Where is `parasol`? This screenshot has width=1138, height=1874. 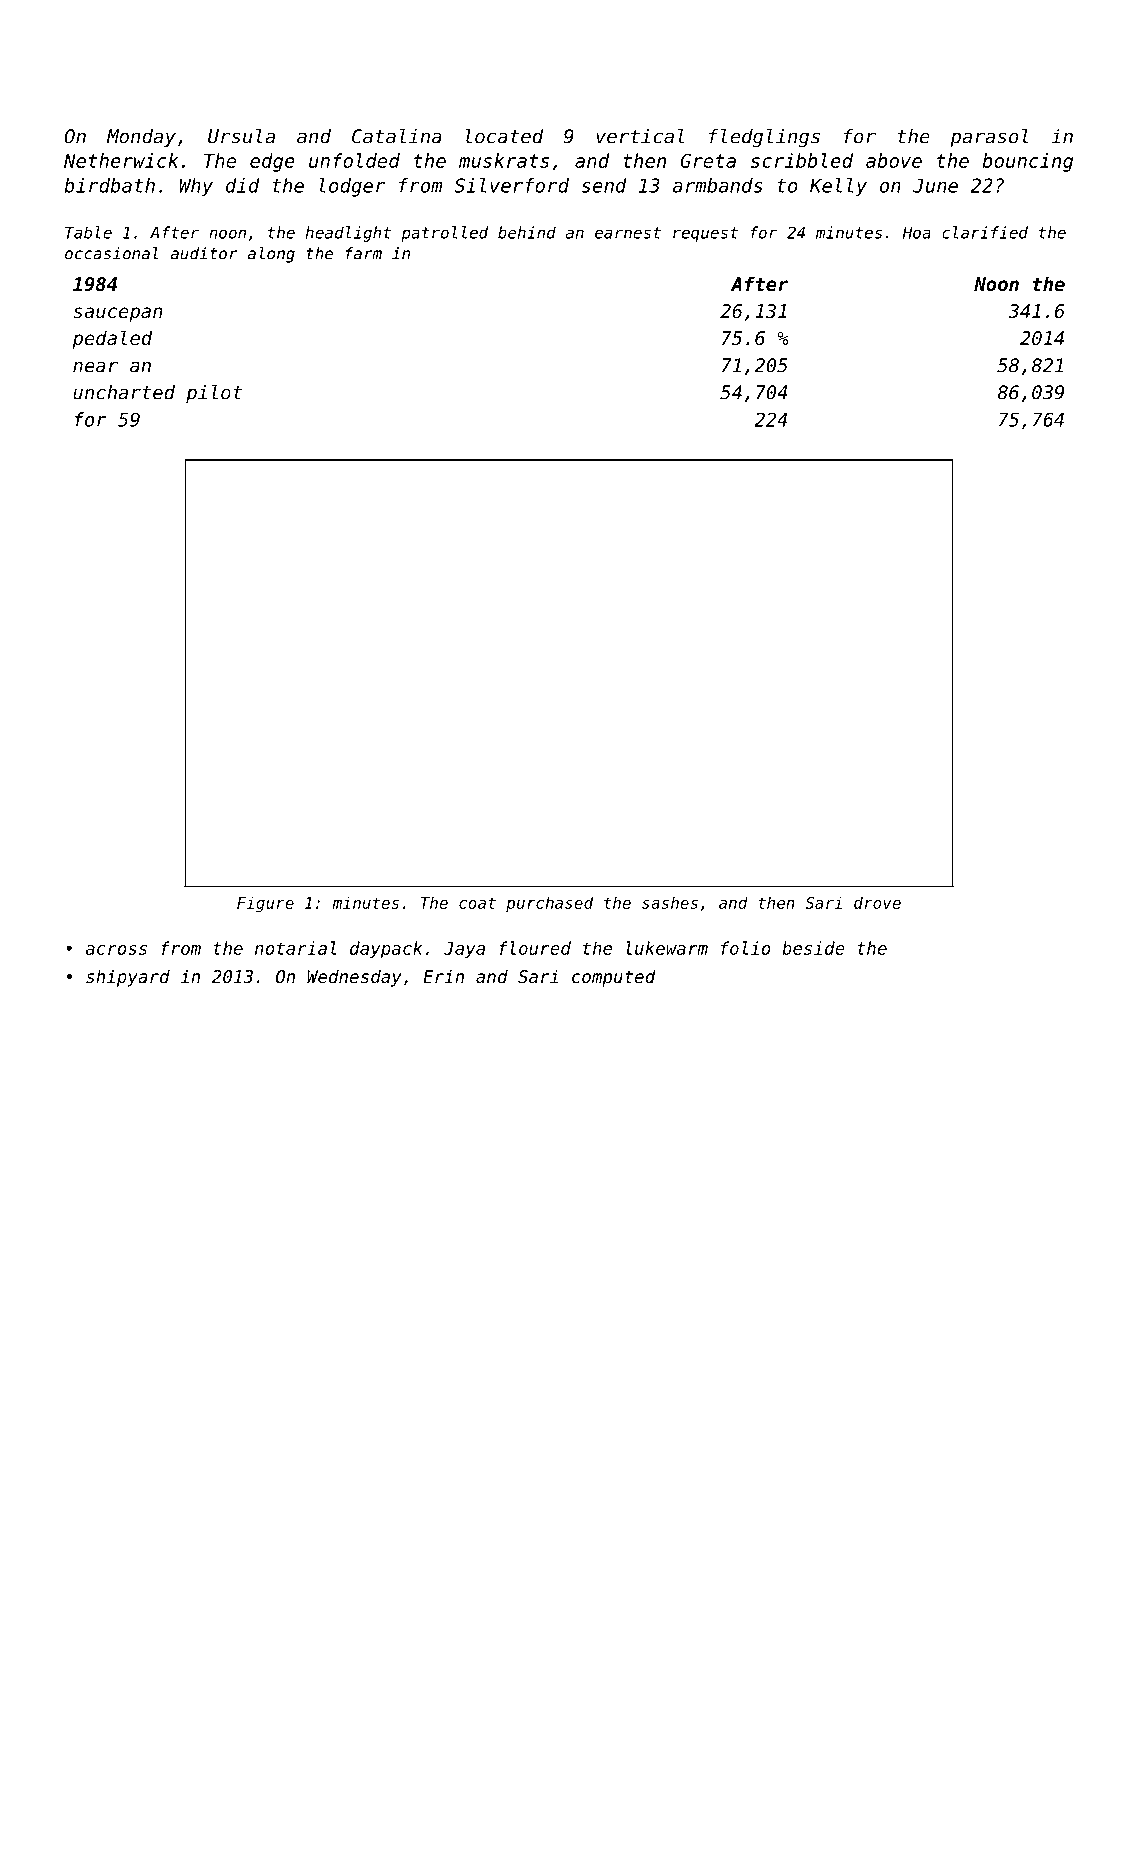 parasol is located at coordinates (989, 137).
